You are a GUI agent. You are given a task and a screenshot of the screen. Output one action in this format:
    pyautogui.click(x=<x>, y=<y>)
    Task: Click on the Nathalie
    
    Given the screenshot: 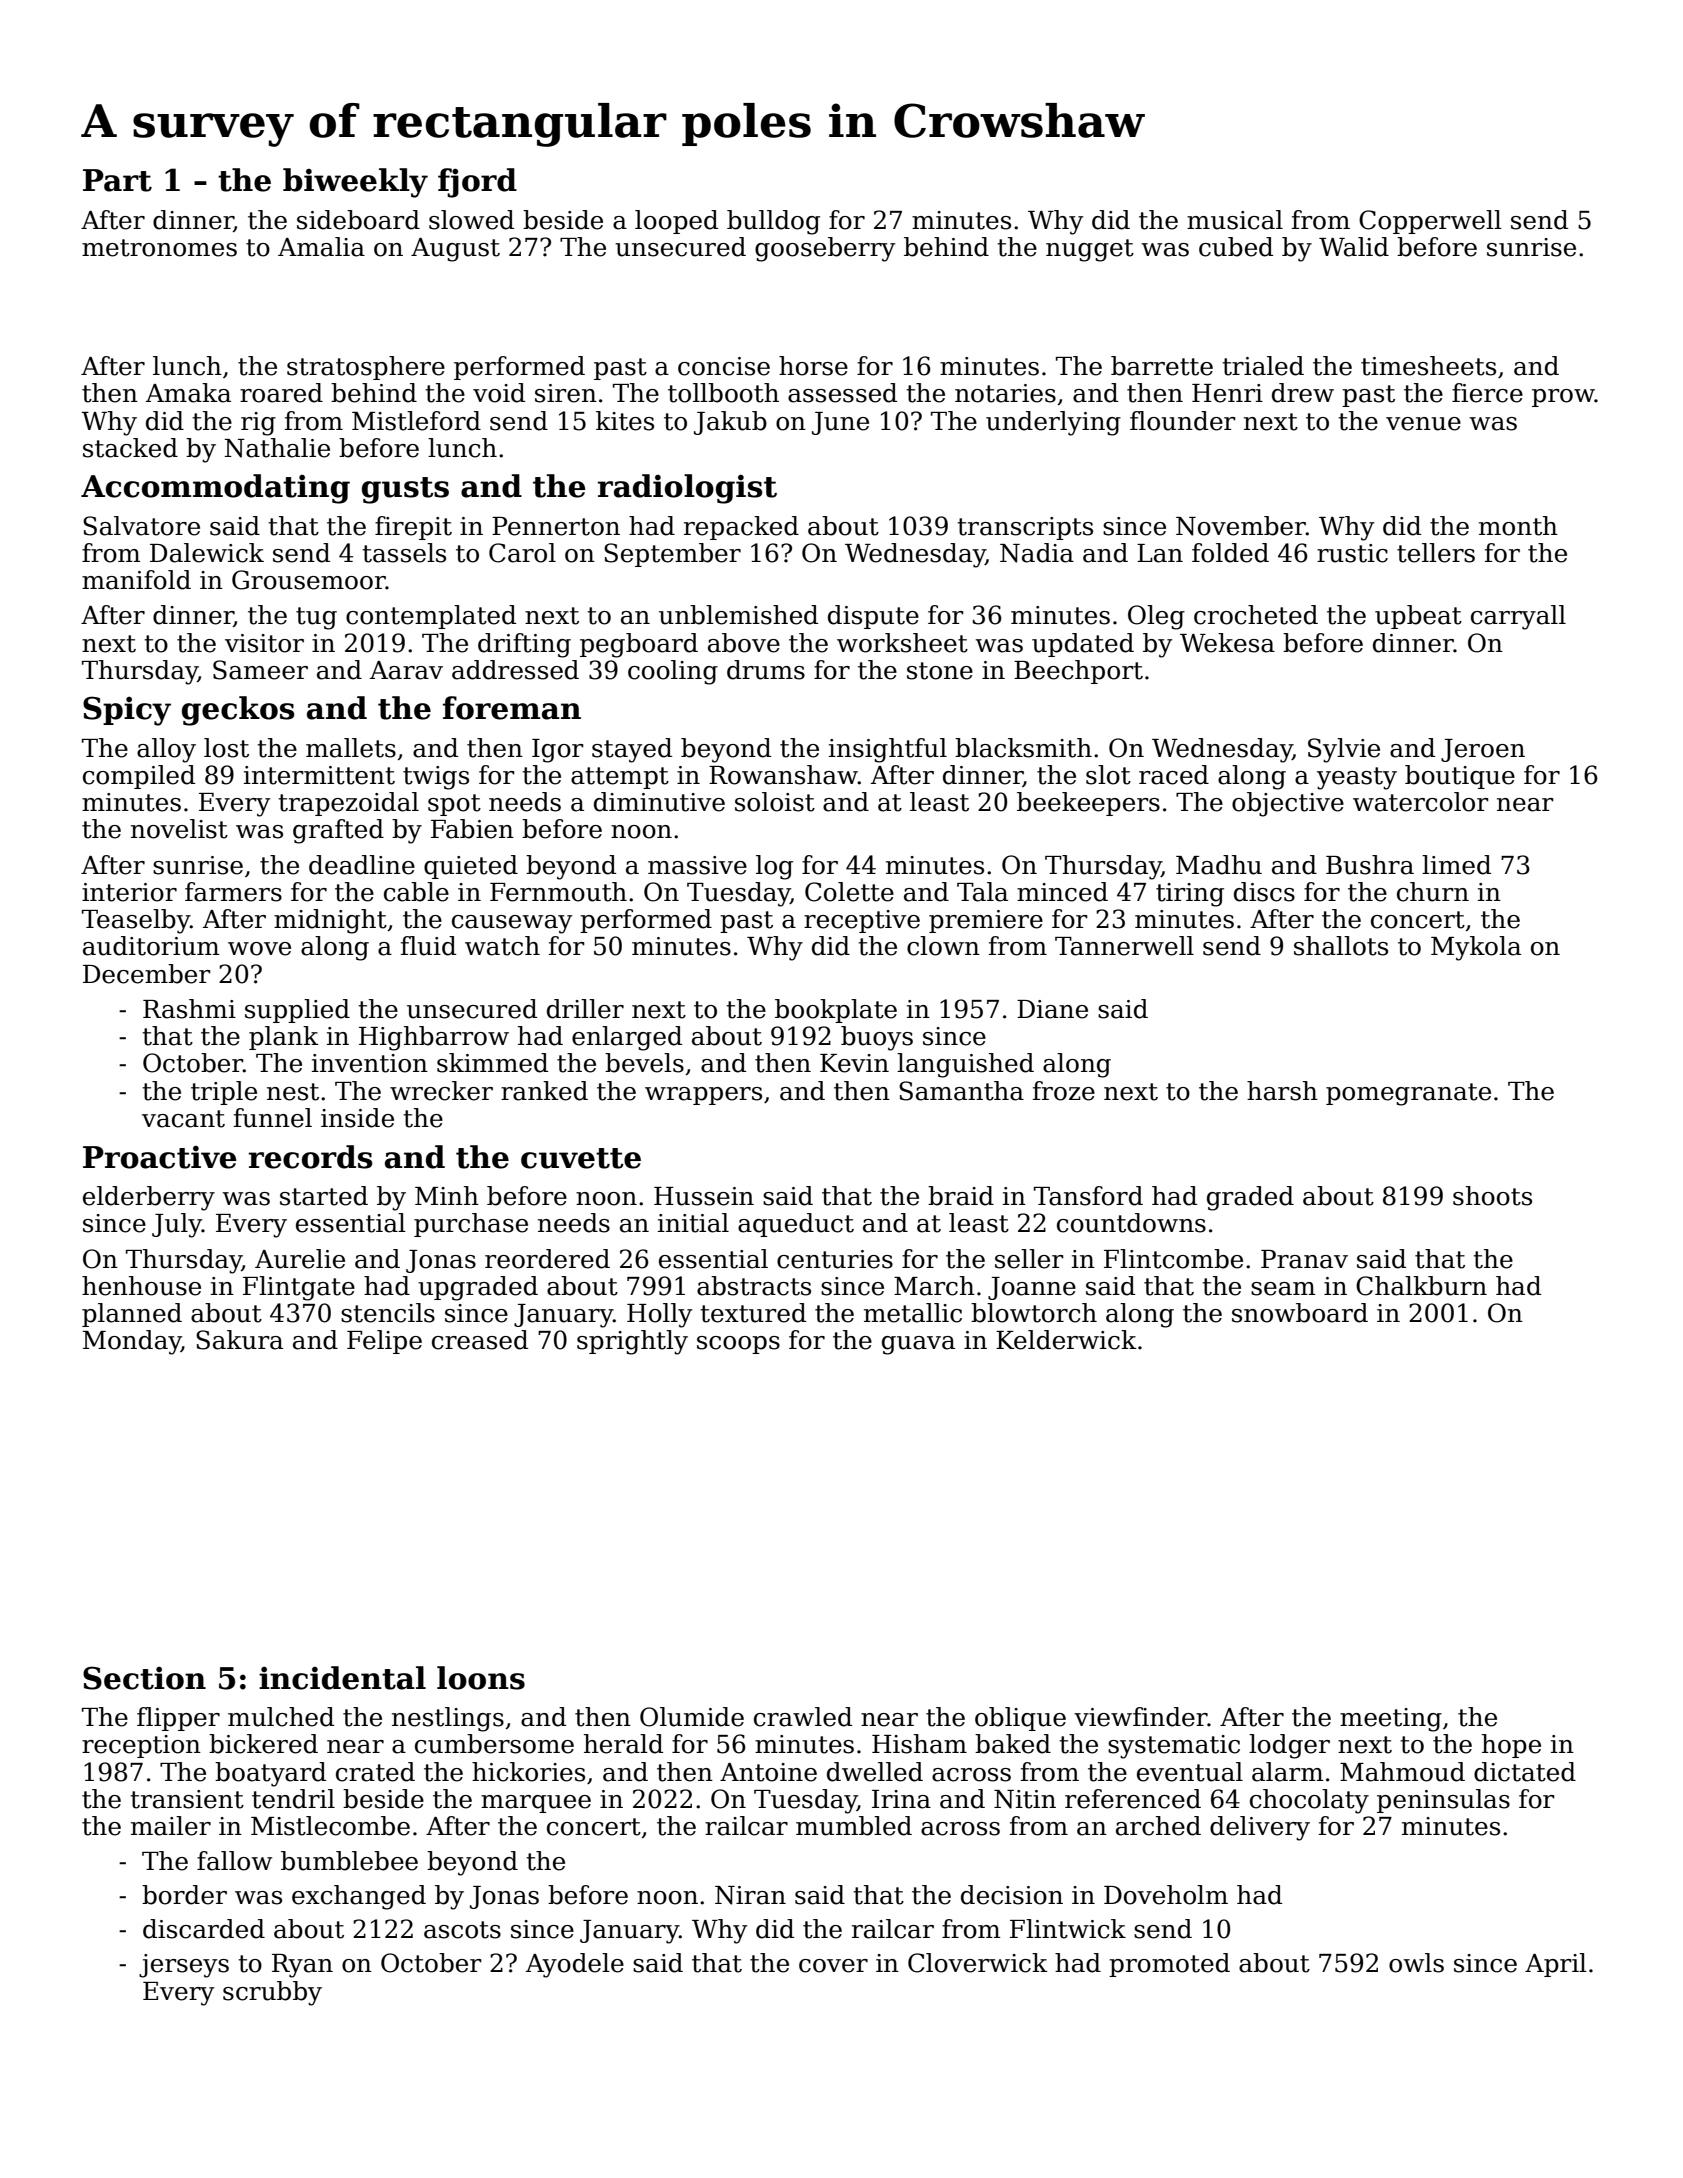 What is the action you would take?
    pyautogui.click(x=277, y=448)
